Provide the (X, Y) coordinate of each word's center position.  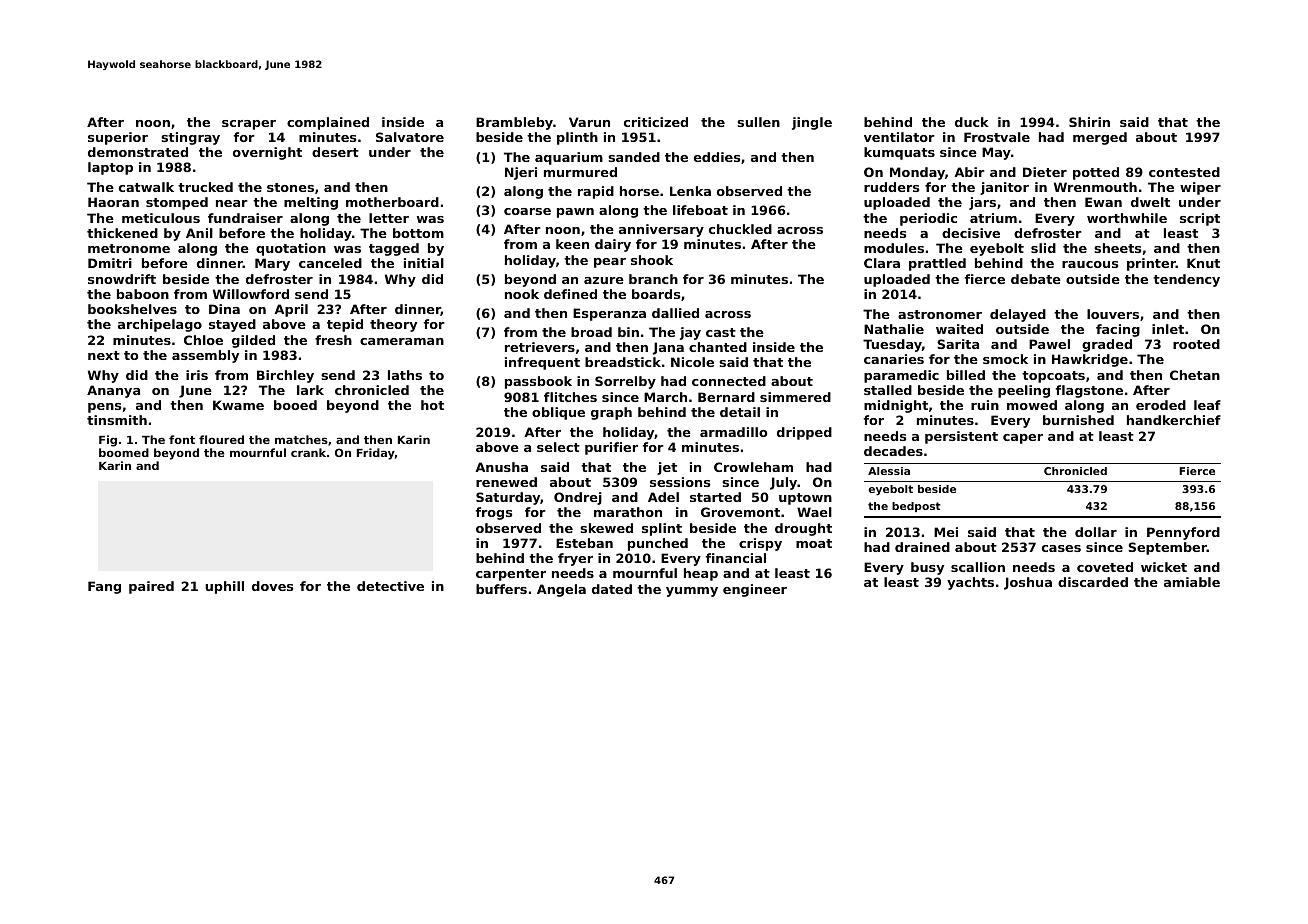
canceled (330, 263)
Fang (104, 587)
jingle (812, 123)
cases (1061, 548)
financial (735, 558)
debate (1036, 279)
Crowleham (753, 467)
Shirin (1089, 122)
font (182, 439)
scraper (249, 125)
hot (432, 405)
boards (656, 294)
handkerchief (1174, 420)
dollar (1096, 532)
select (558, 447)
